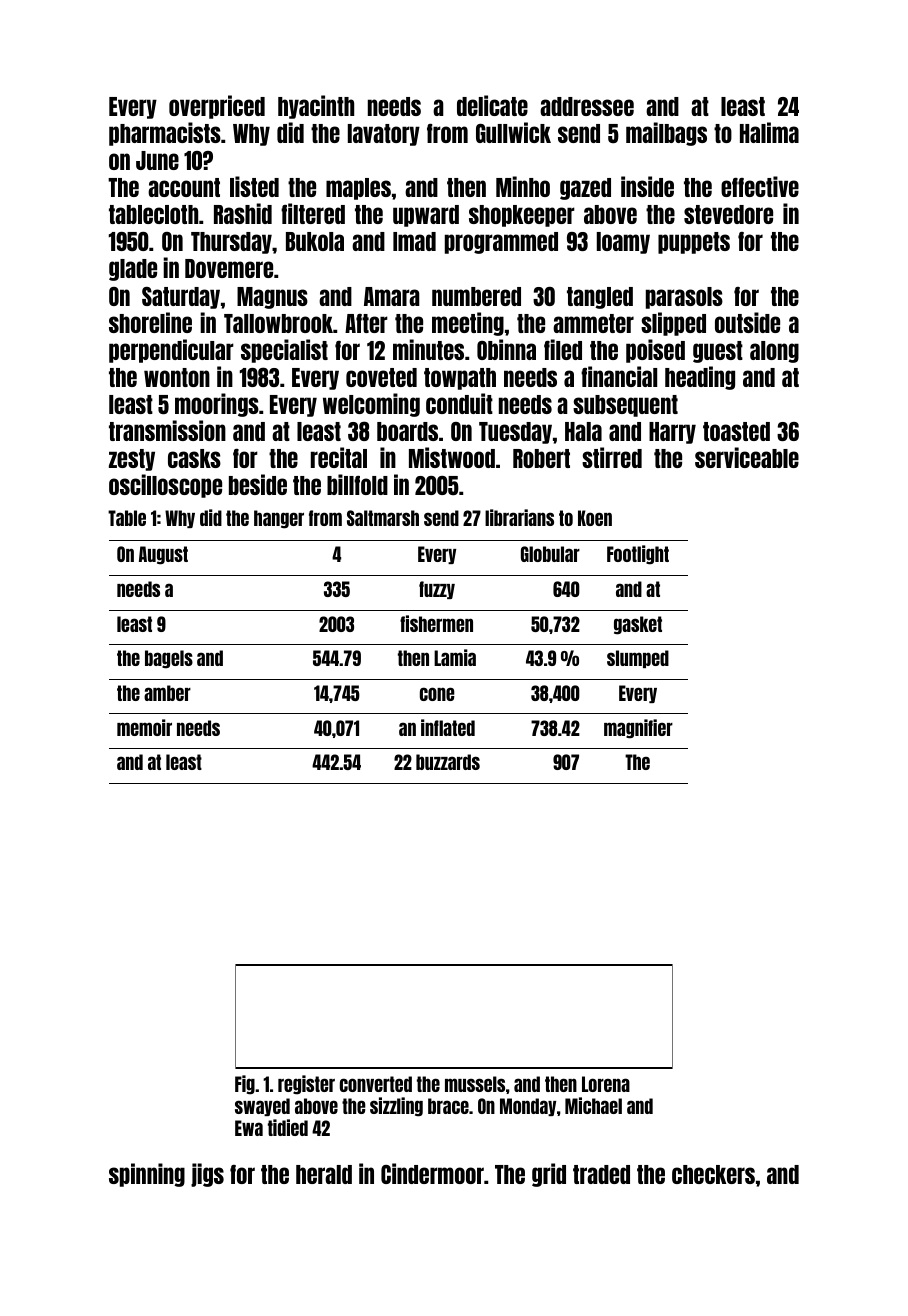 Image resolution: width=908 pixels, height=1316 pixels. What do you see at coordinates (358, 189) in the screenshot?
I see `maples` at bounding box center [358, 189].
